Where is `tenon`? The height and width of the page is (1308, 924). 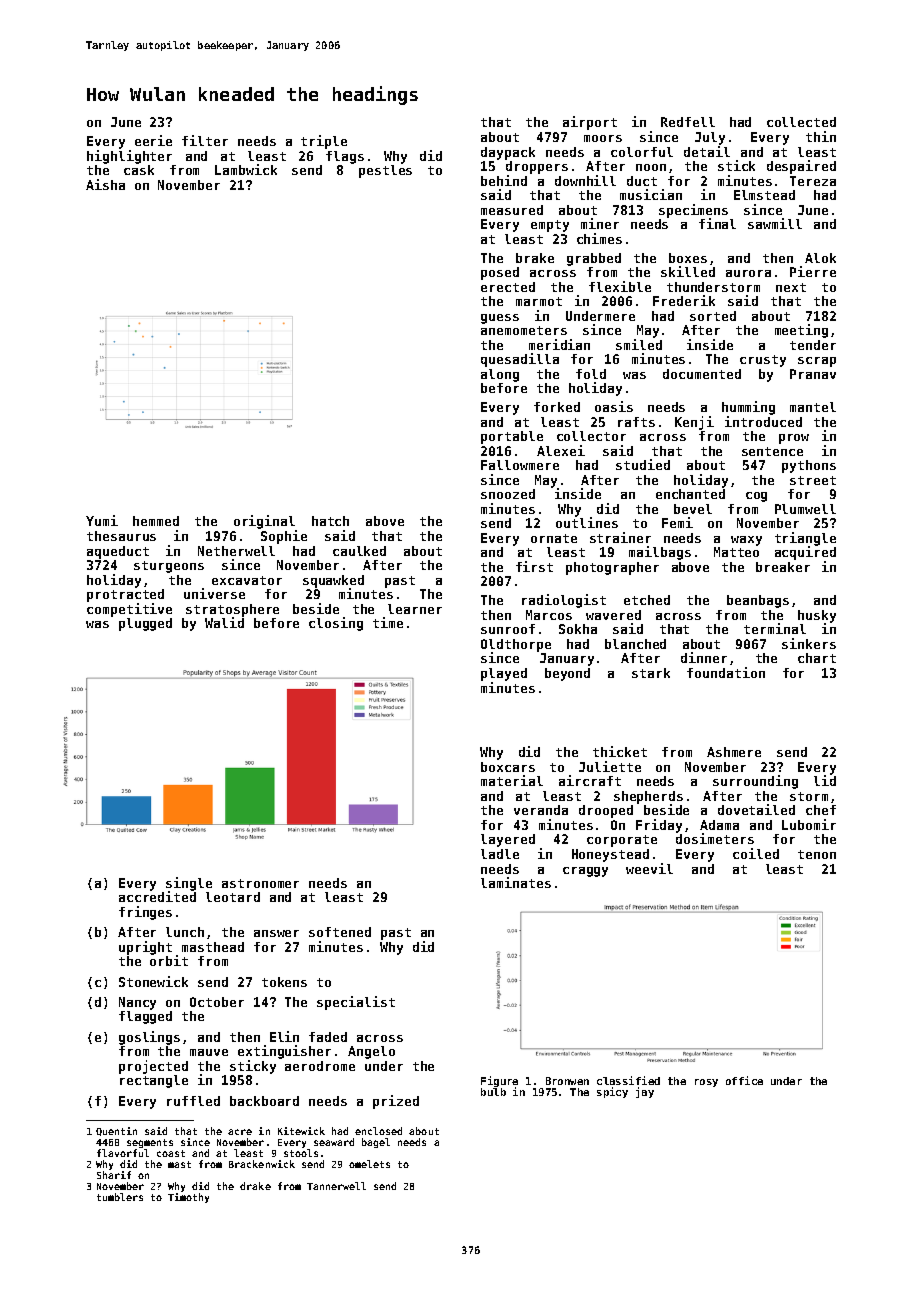 tenon is located at coordinates (817, 854).
